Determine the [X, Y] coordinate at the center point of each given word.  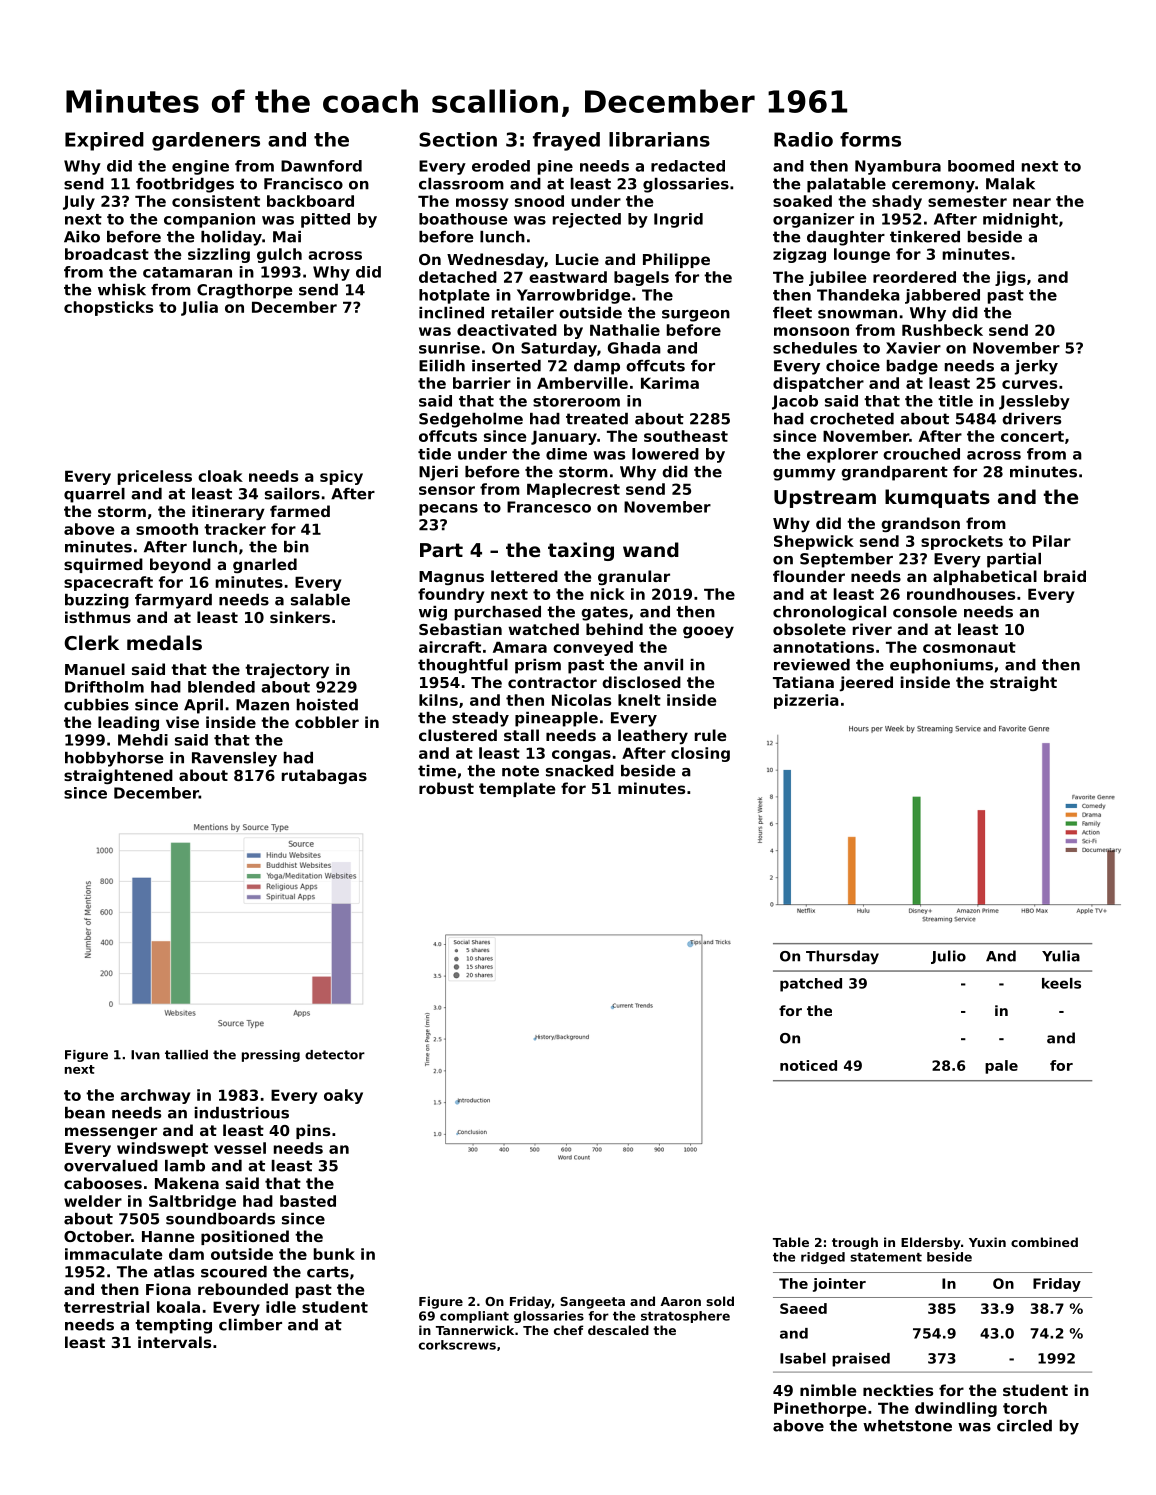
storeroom [576, 401]
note [520, 771]
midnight [1020, 220]
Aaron [680, 1301]
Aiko [82, 237]
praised [861, 1360]
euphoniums [941, 666]
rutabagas [324, 776]
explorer [842, 455]
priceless [155, 477]
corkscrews [457, 1345]
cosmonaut [969, 647]
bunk [334, 1254]
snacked [580, 771]
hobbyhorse [114, 759]
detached [458, 277]
